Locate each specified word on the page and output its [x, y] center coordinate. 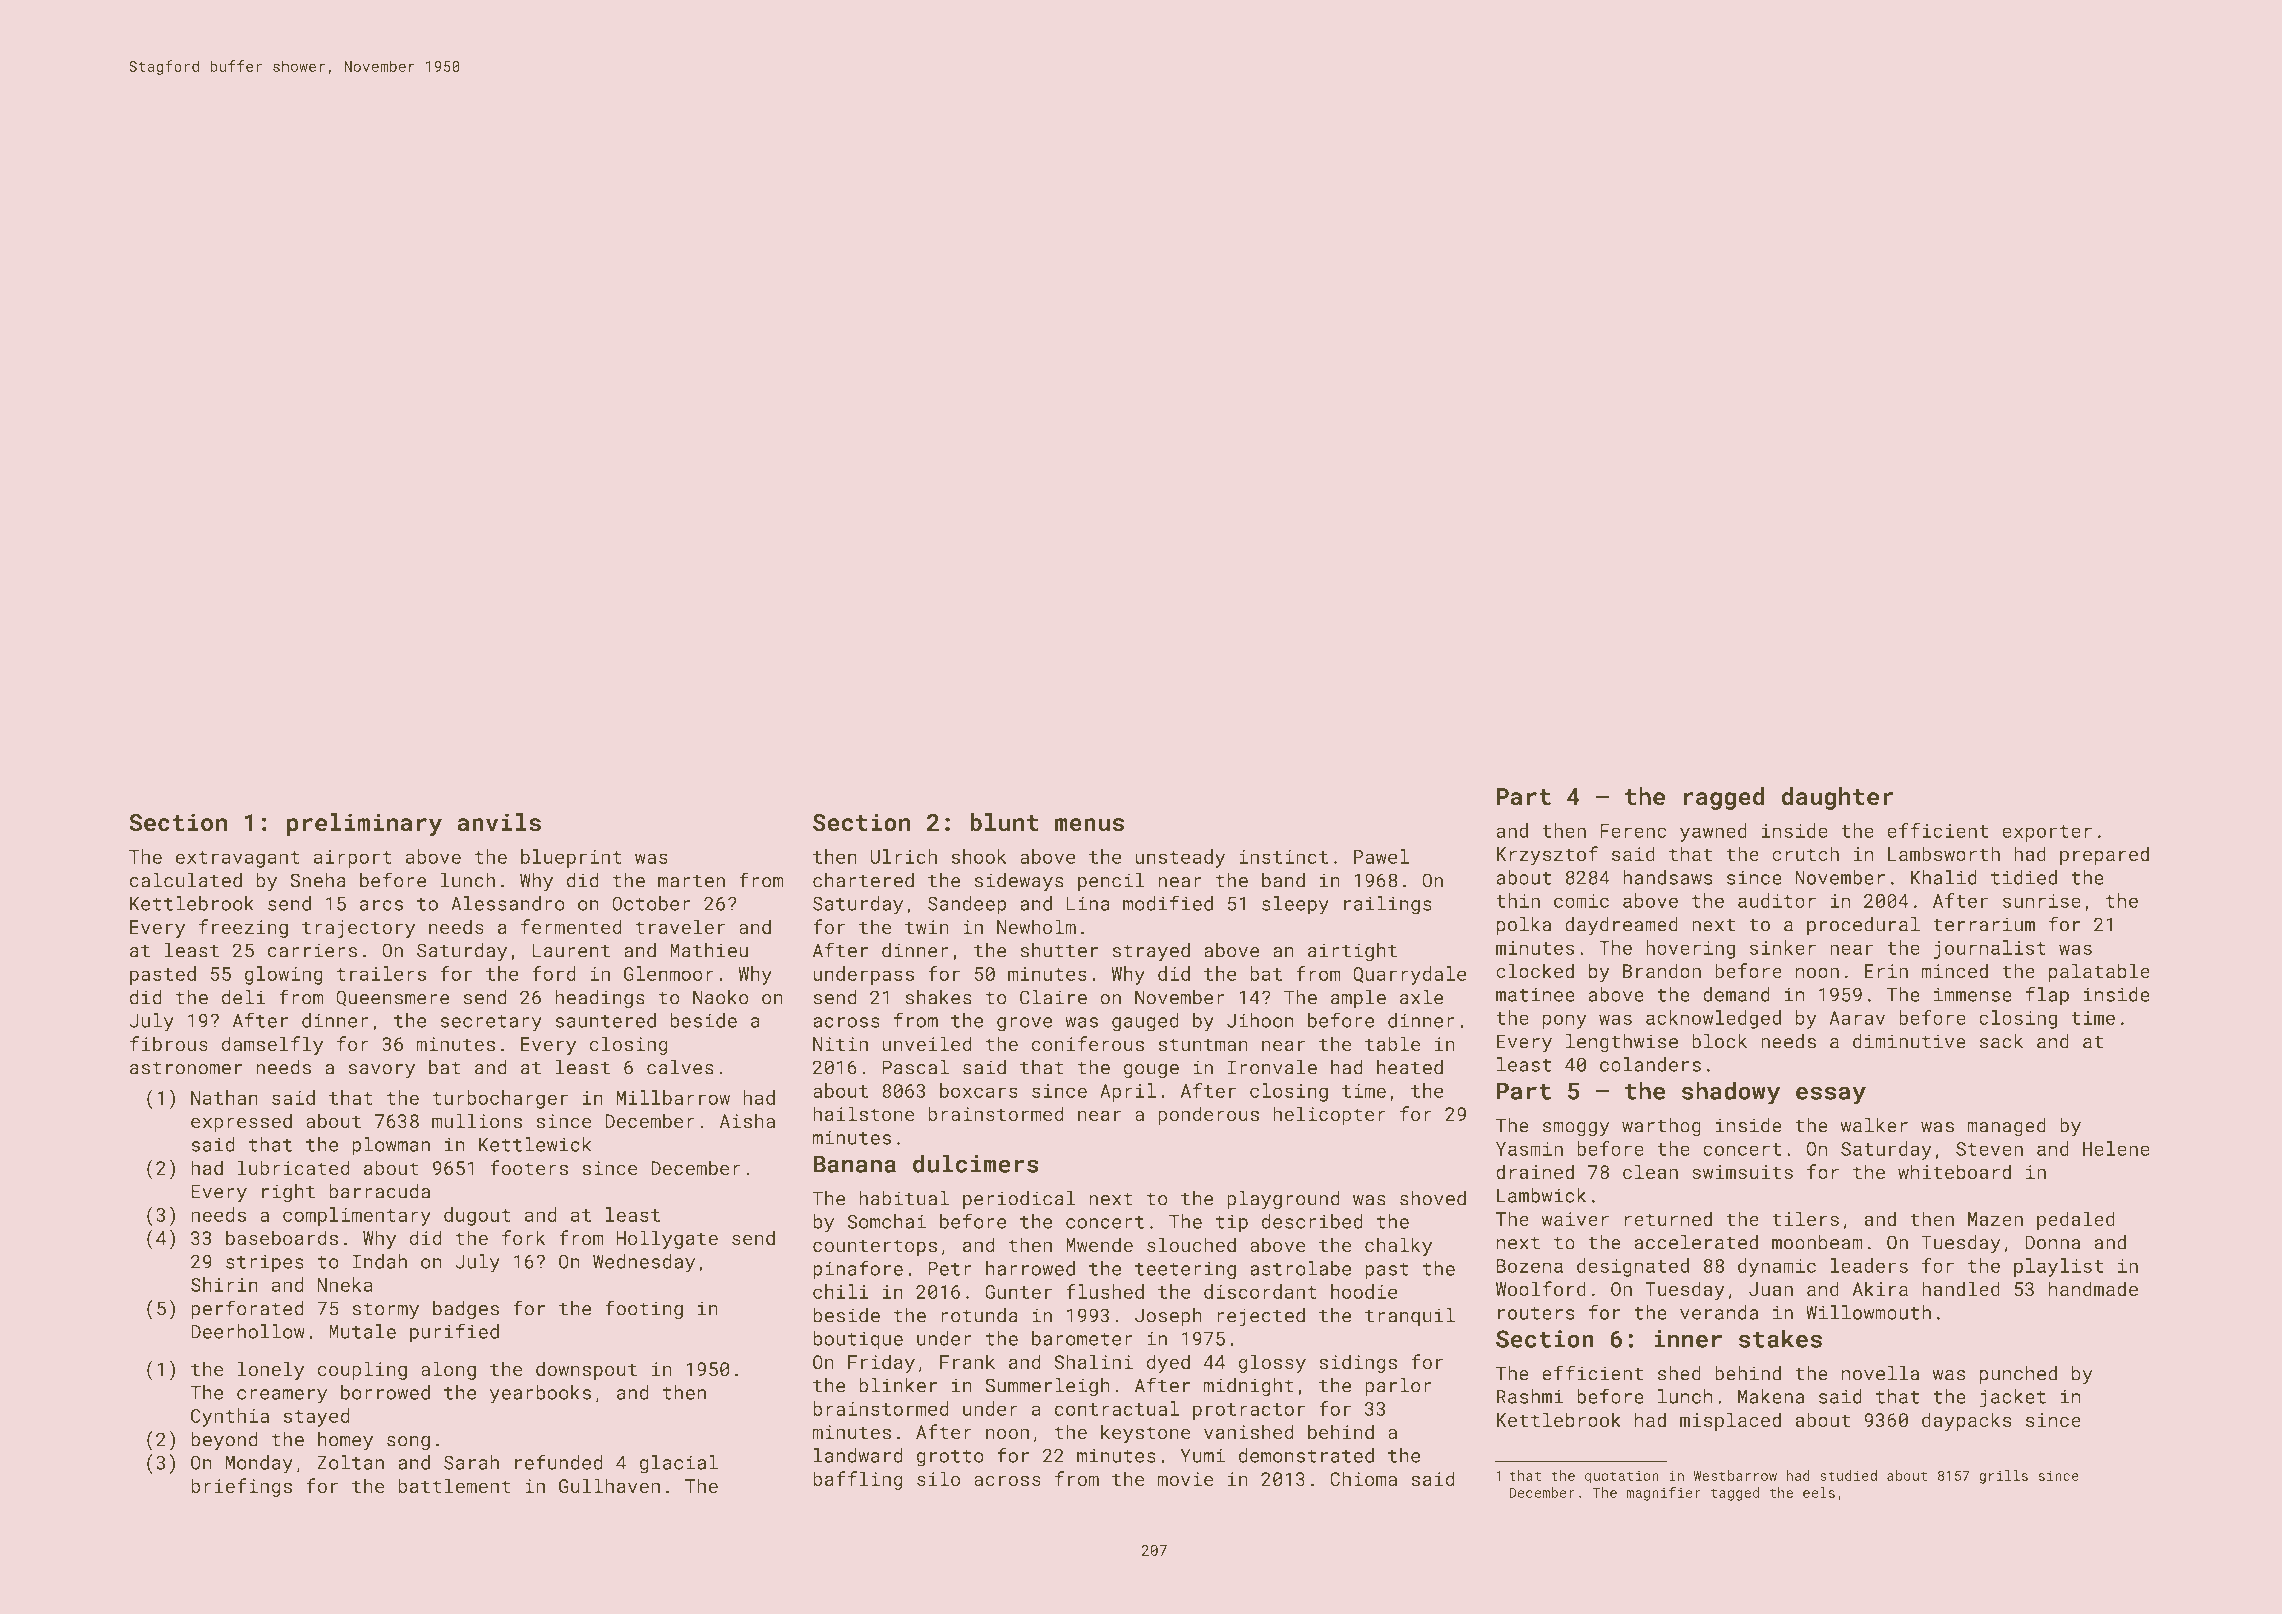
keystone [1146, 1433]
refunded [559, 1462]
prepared [2104, 855]
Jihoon [1260, 1020]
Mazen [1995, 1219]
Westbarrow [1735, 1475]
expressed [241, 1122]
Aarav [1857, 1018]
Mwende [1099, 1245]
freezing [243, 928]
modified [1168, 903]
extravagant [237, 859]
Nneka [345, 1284]
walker [1874, 1125]
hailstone [864, 1114]
